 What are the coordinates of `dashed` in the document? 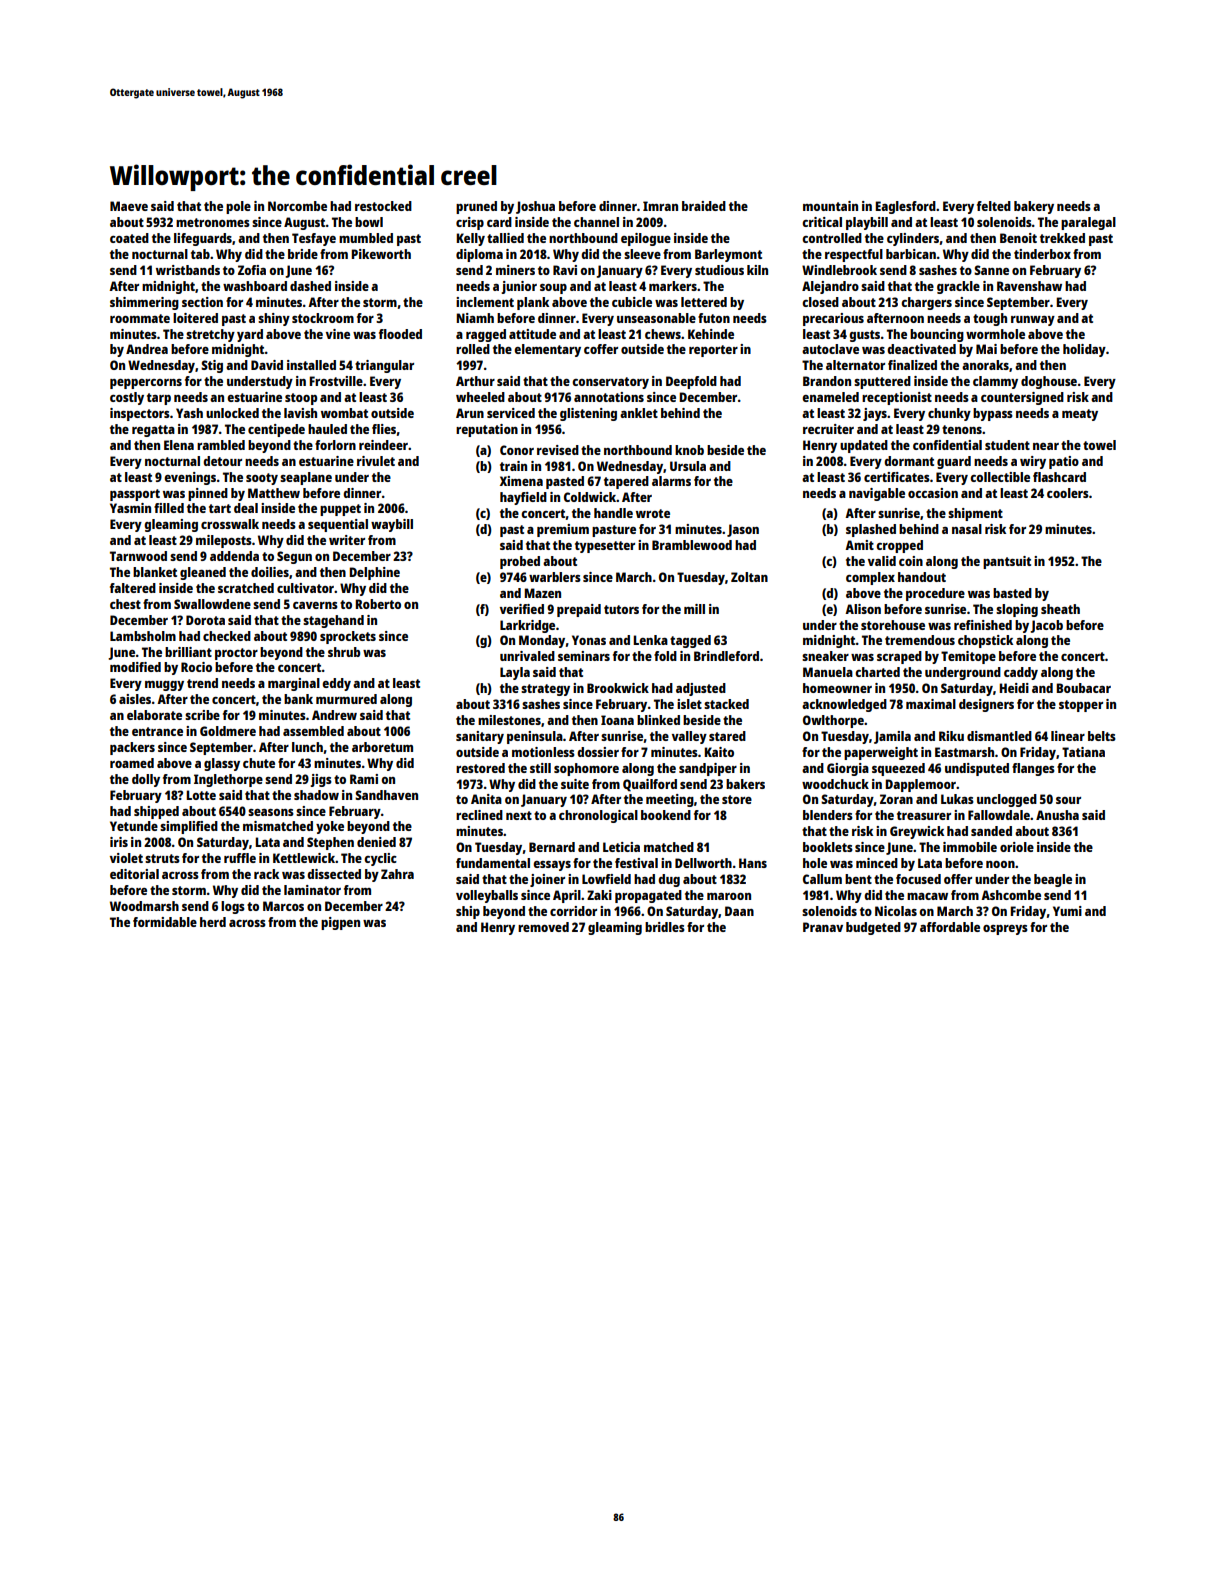 It's located at (310, 286).
